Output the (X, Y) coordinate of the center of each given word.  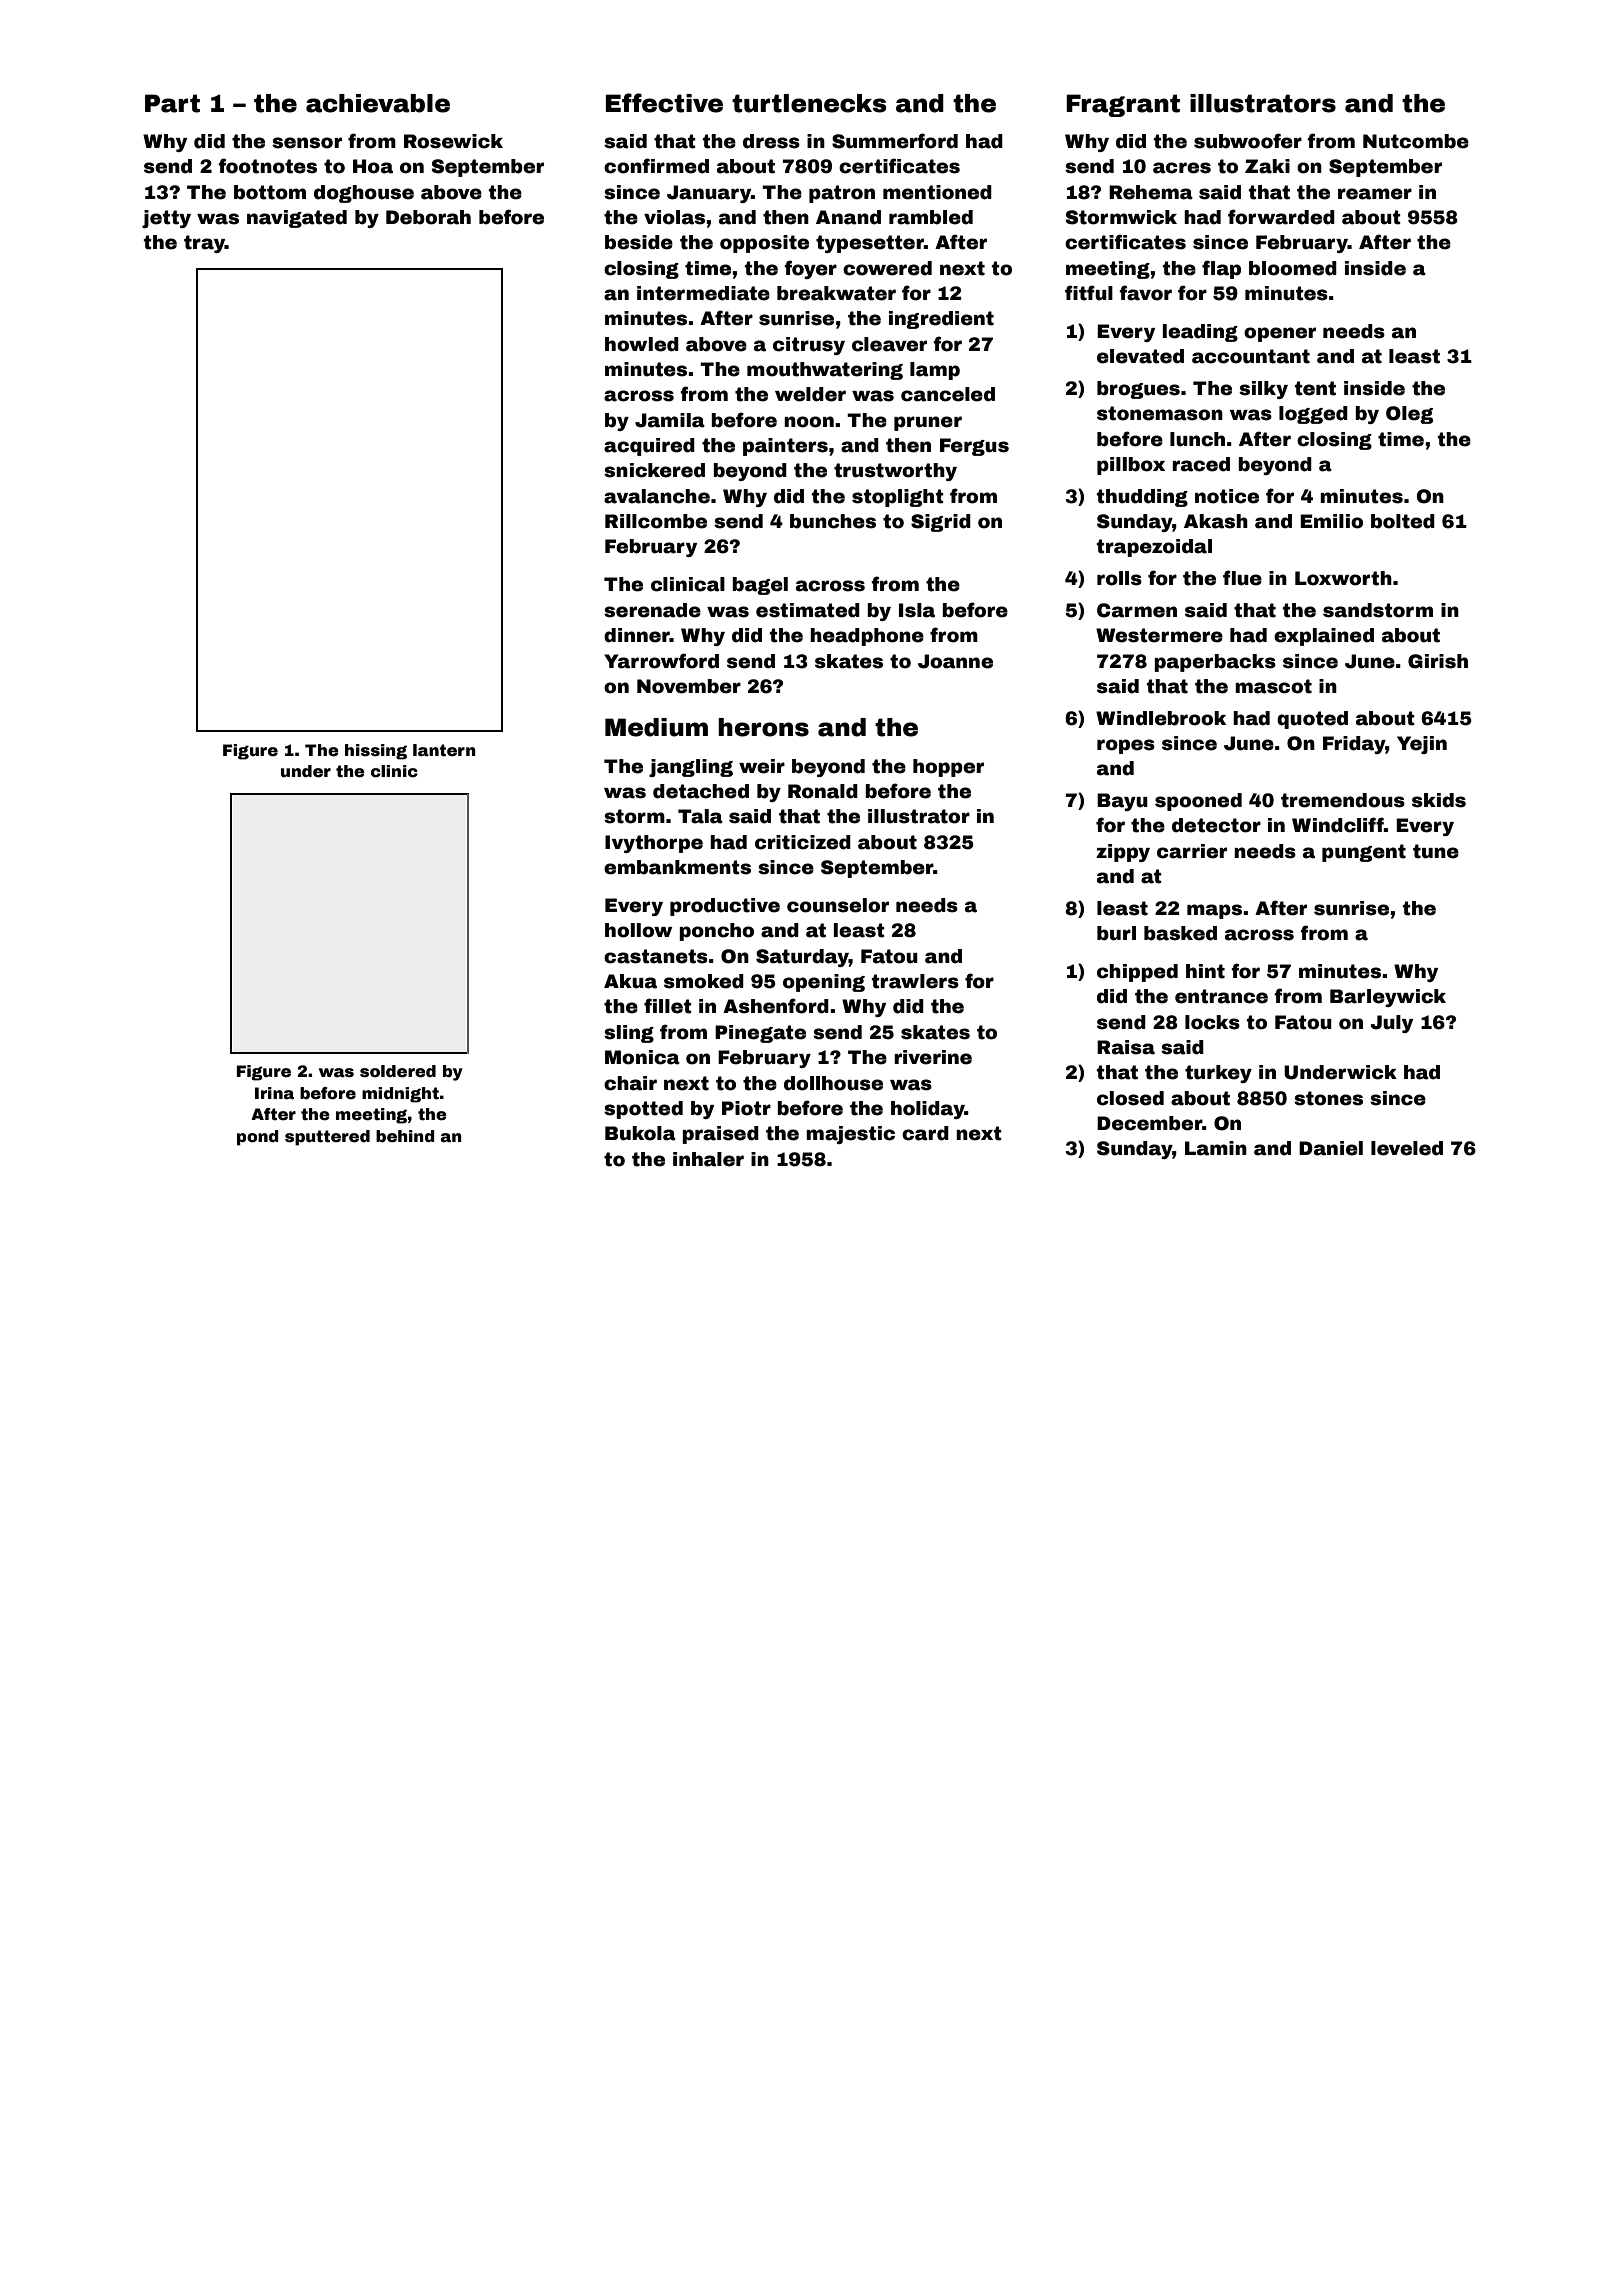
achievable (378, 103)
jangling (691, 768)
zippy (1123, 853)
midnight (400, 1095)
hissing (376, 752)
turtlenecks (809, 103)
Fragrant (1123, 105)
